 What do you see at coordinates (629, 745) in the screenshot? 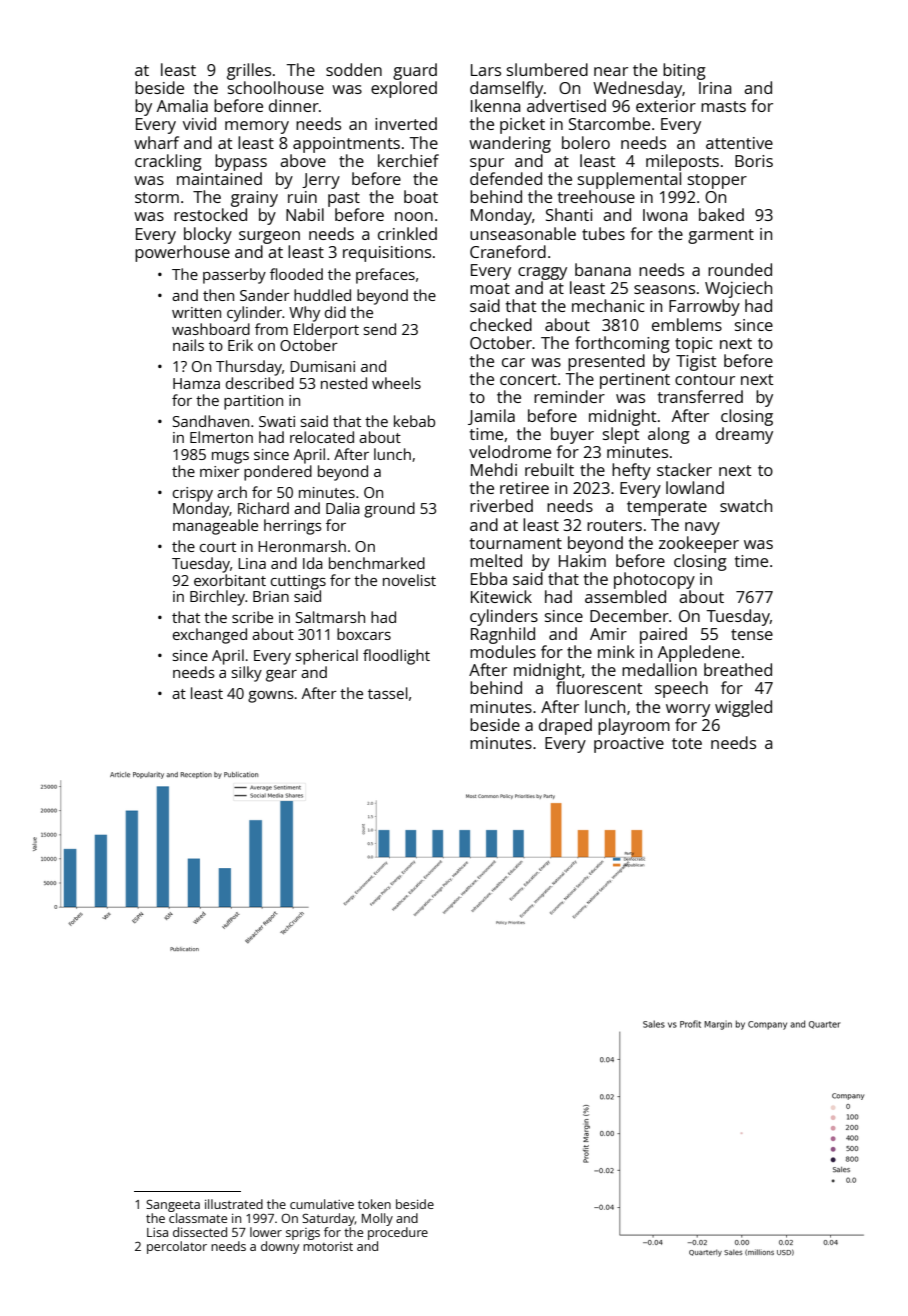
I see `proactive` at bounding box center [629, 745].
